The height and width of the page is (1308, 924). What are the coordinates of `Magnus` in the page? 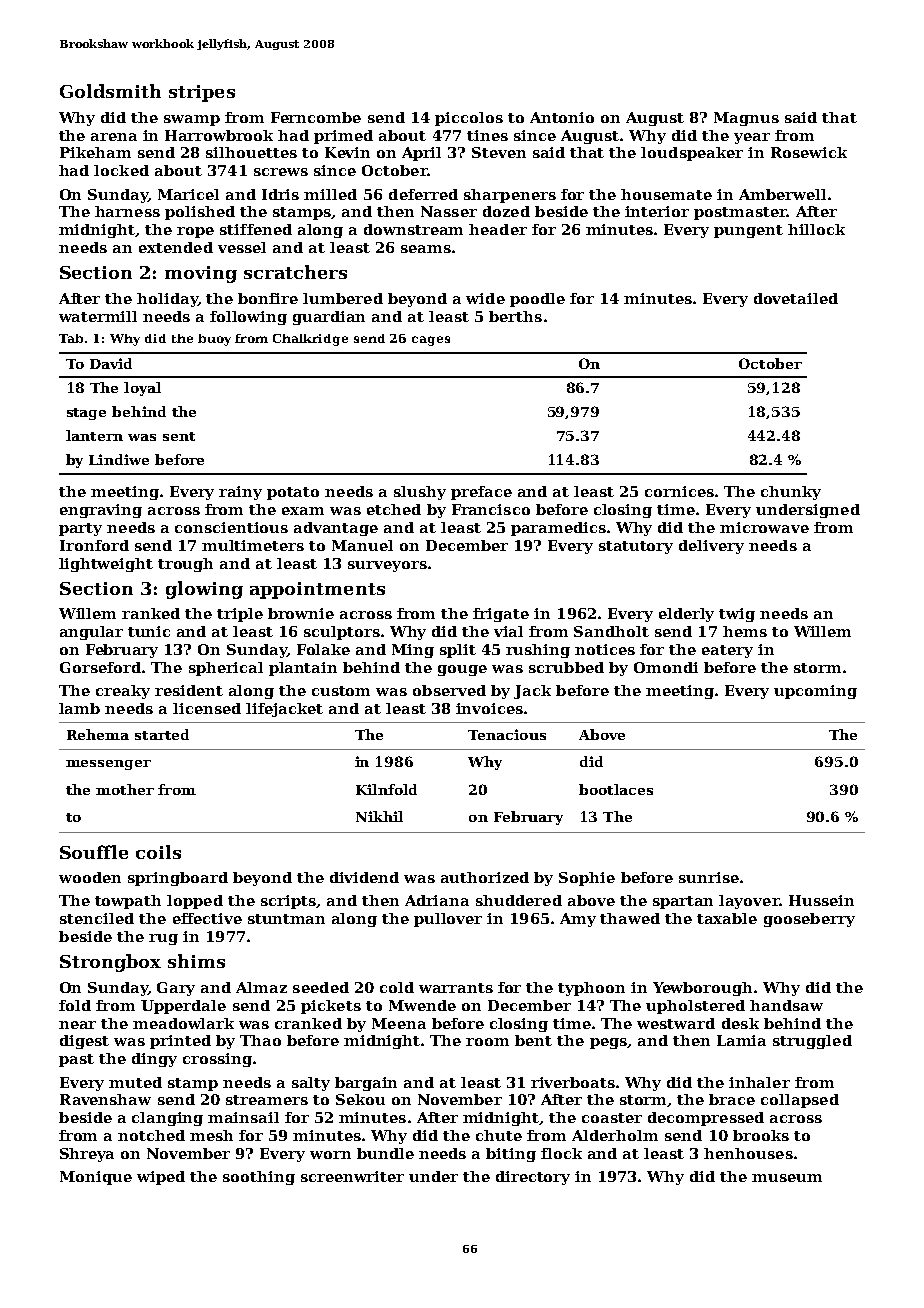 It's located at (746, 119).
